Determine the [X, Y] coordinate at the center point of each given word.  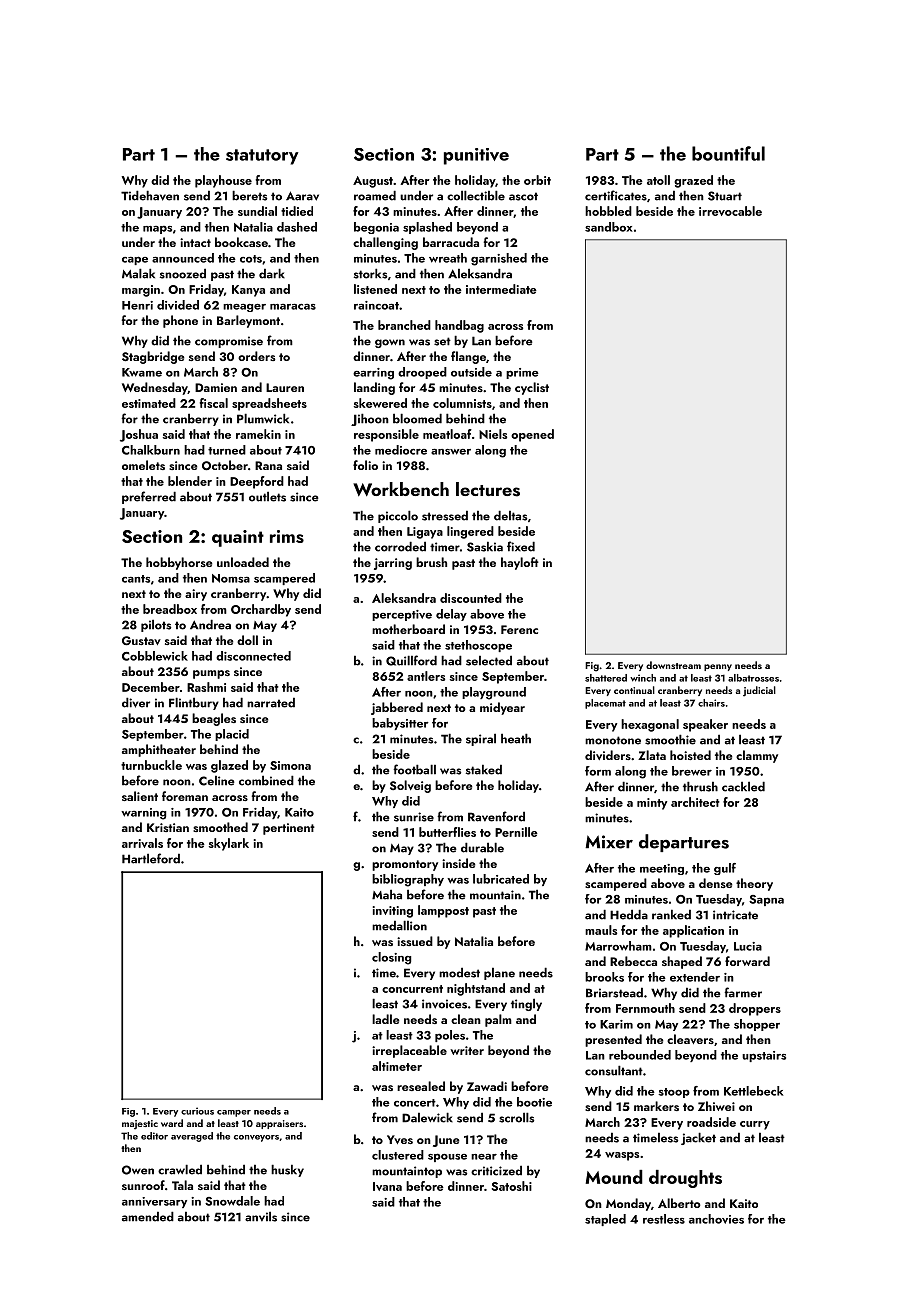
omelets [143, 465]
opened [532, 435]
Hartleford [151, 858]
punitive [476, 156]
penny [718, 667]
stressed [445, 515]
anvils [261, 1216]
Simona [290, 765]
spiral [481, 739]
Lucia [748, 946]
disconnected [253, 656]
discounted [471, 598]
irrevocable [730, 211]
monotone [613, 740]
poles [450, 1036]
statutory [262, 157]
